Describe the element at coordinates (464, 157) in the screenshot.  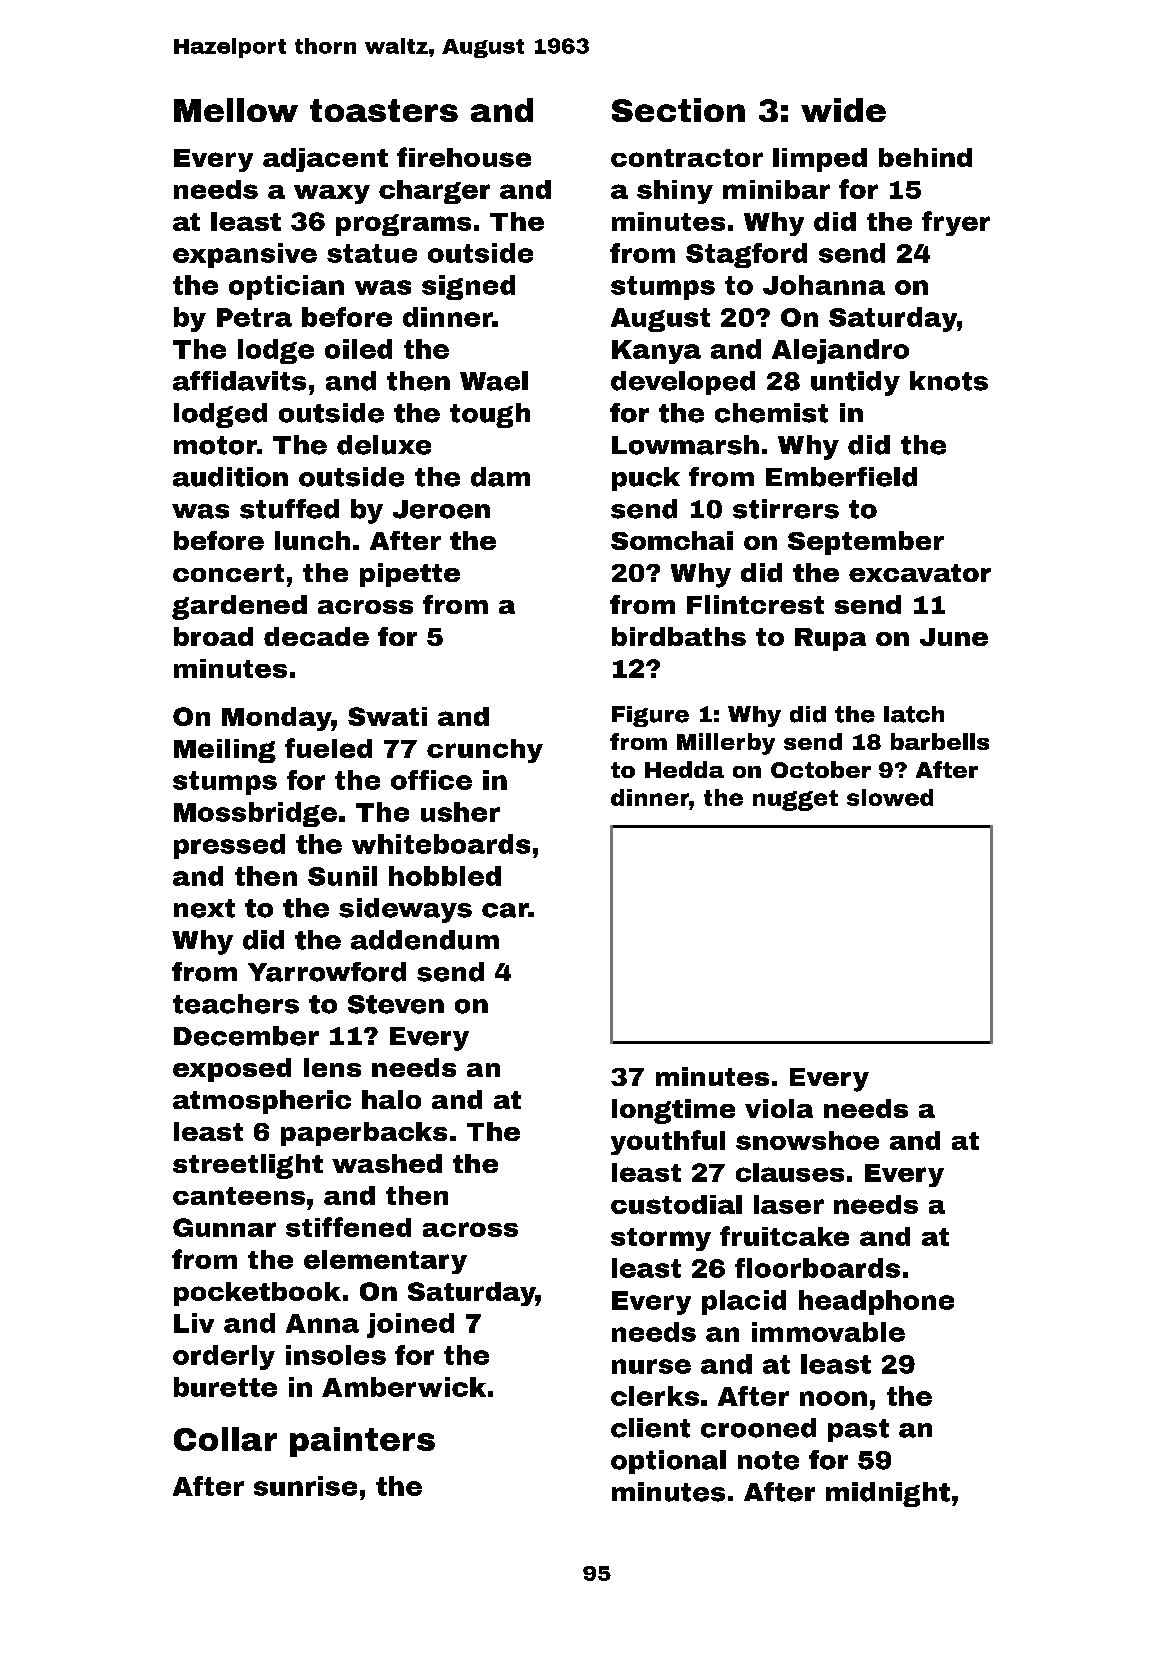
I see `firehouse` at that location.
